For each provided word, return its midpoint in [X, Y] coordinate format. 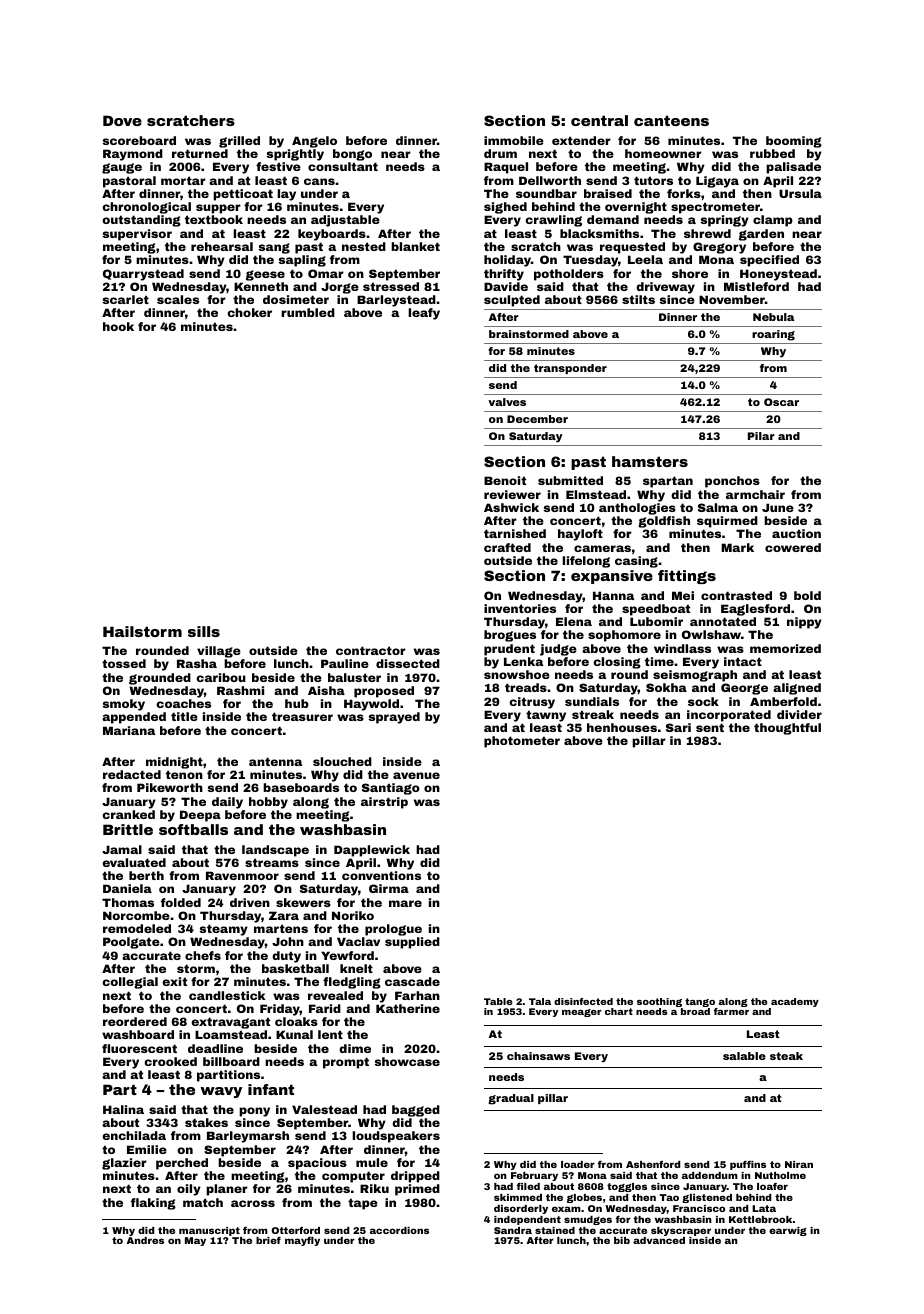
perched [182, 1164]
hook [118, 326]
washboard [138, 1034]
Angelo [314, 142]
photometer [522, 742]
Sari [678, 727]
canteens [671, 120]
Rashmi [240, 690]
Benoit [505, 480]
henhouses [622, 727]
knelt [356, 968]
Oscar [781, 402]
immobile [514, 140]
